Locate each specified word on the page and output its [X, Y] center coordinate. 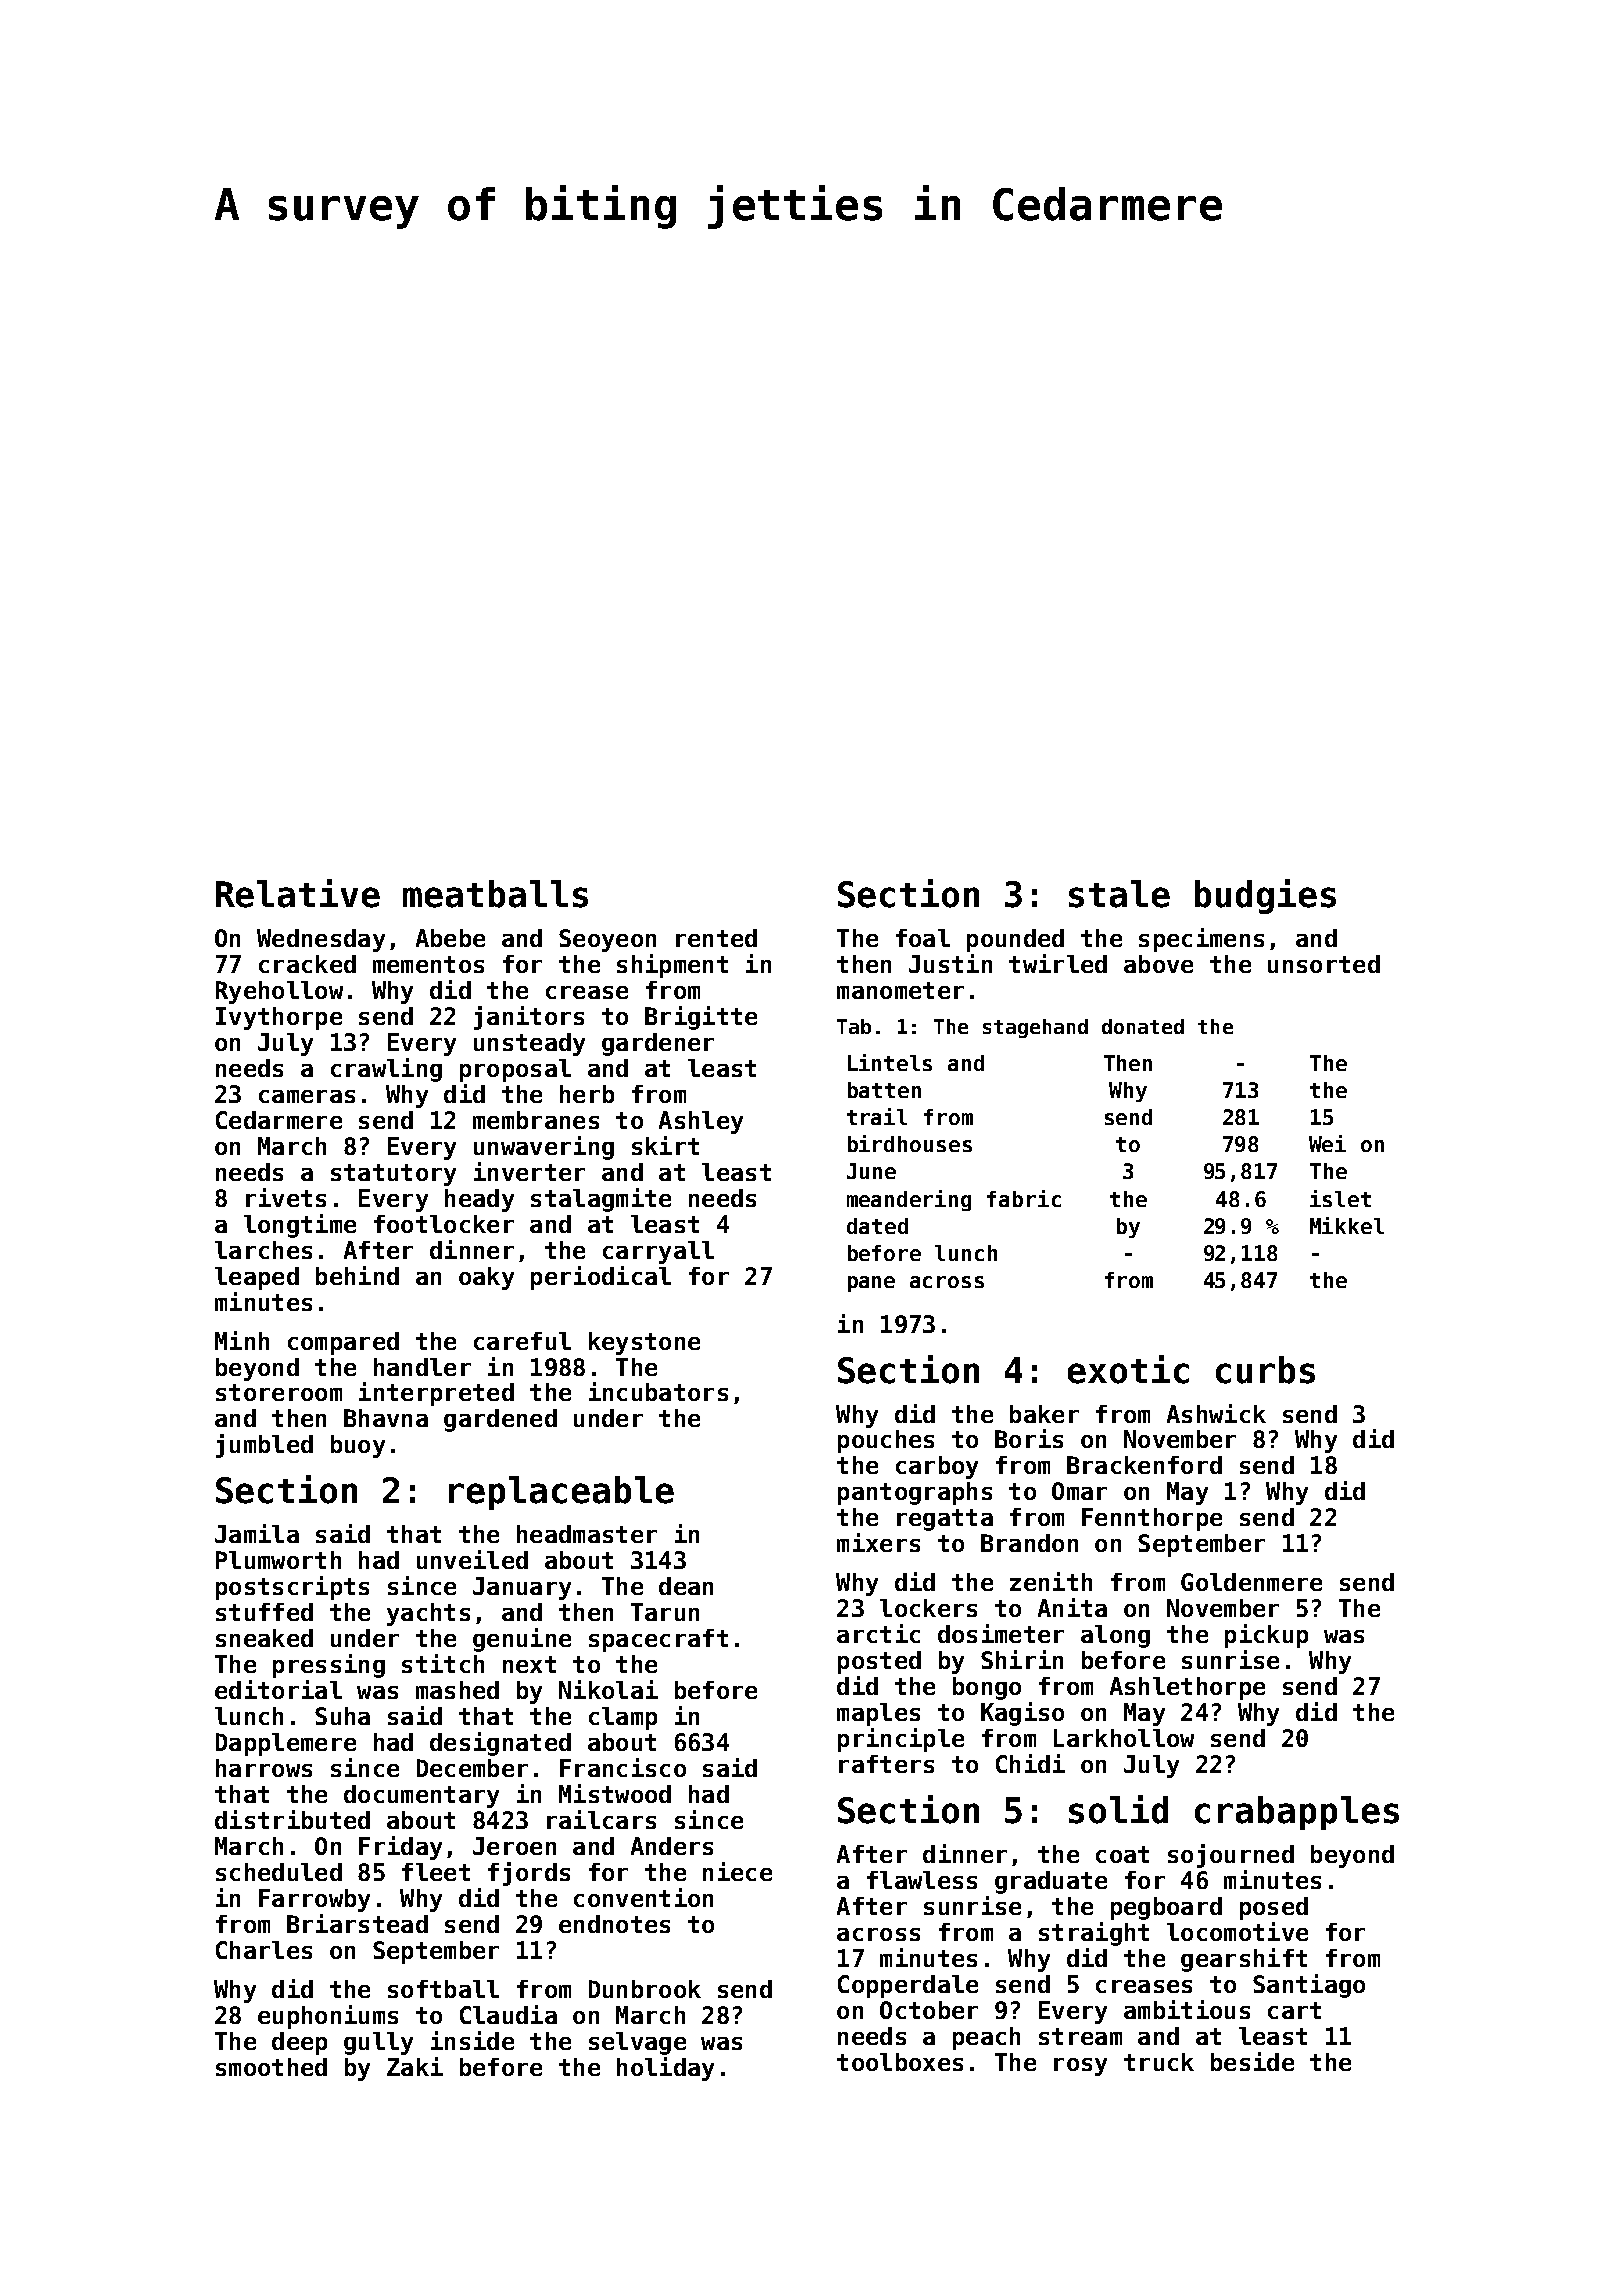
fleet [436, 1872]
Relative [298, 893]
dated [877, 1226]
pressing [329, 1666]
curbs [1265, 1370]
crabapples [1297, 1813]
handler [422, 1367]
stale [1119, 894]
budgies [1265, 896]
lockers [928, 1608]
